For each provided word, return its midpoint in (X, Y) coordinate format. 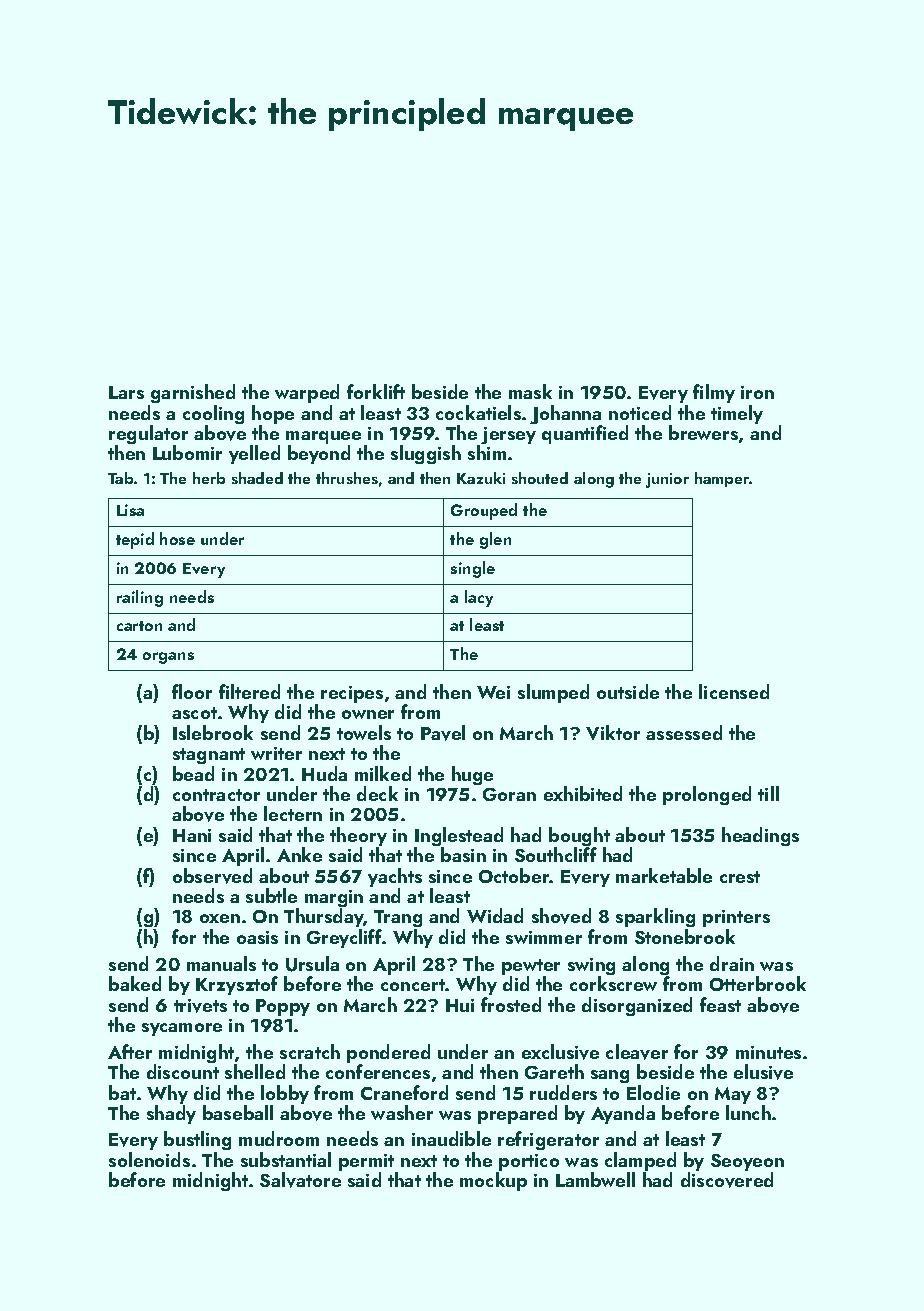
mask (530, 391)
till (768, 793)
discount (183, 1071)
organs (168, 658)
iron (757, 392)
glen (495, 540)
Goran (509, 794)
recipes (352, 694)
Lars (126, 392)
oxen (220, 918)
